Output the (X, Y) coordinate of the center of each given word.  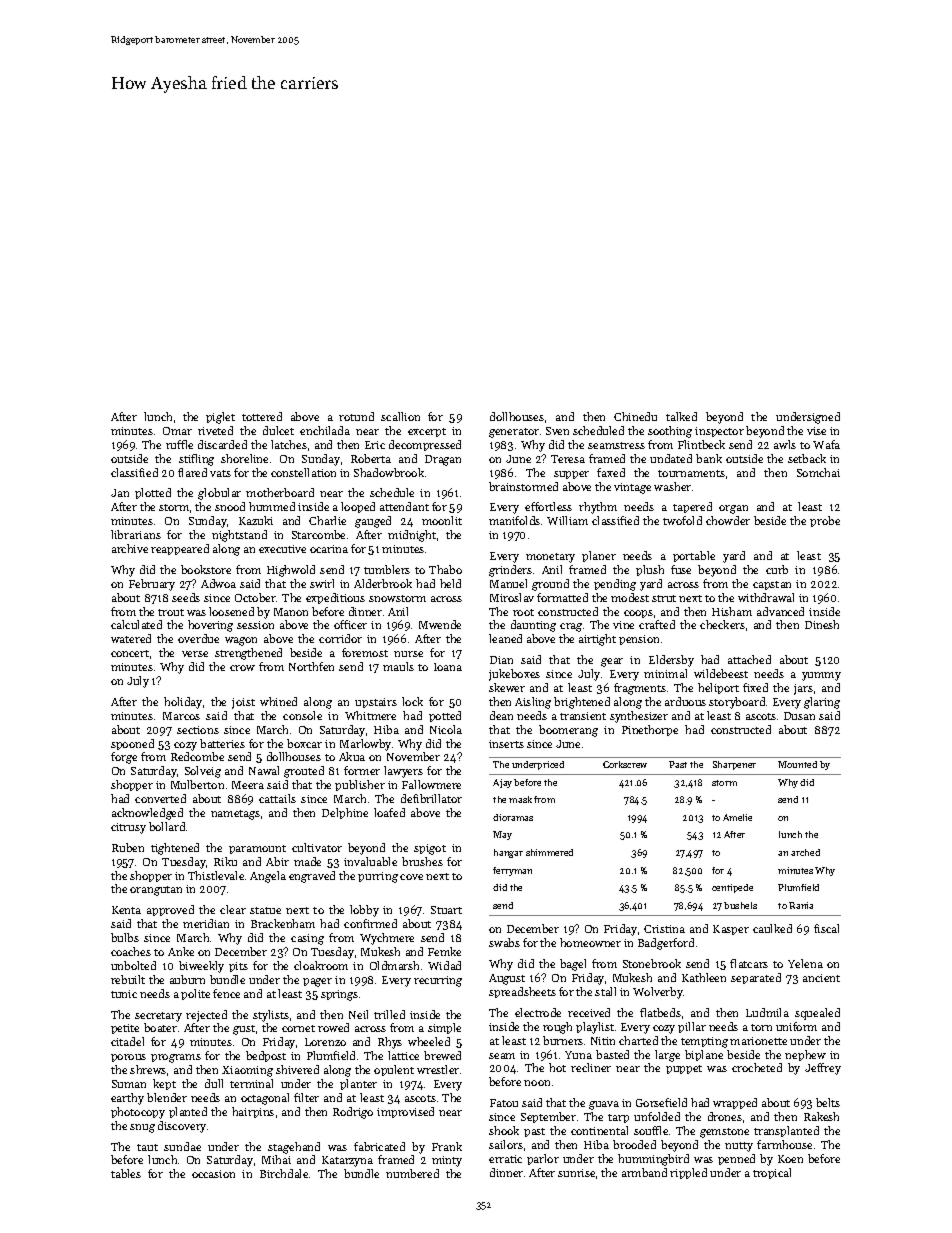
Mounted (797, 764)
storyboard (737, 703)
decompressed (425, 445)
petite (125, 1029)
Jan (120, 493)
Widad (444, 965)
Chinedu (635, 416)
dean (501, 715)
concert (130, 653)
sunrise (576, 1173)
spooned (132, 744)
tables (126, 1173)
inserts (506, 744)
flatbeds (660, 1012)
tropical (772, 1173)
